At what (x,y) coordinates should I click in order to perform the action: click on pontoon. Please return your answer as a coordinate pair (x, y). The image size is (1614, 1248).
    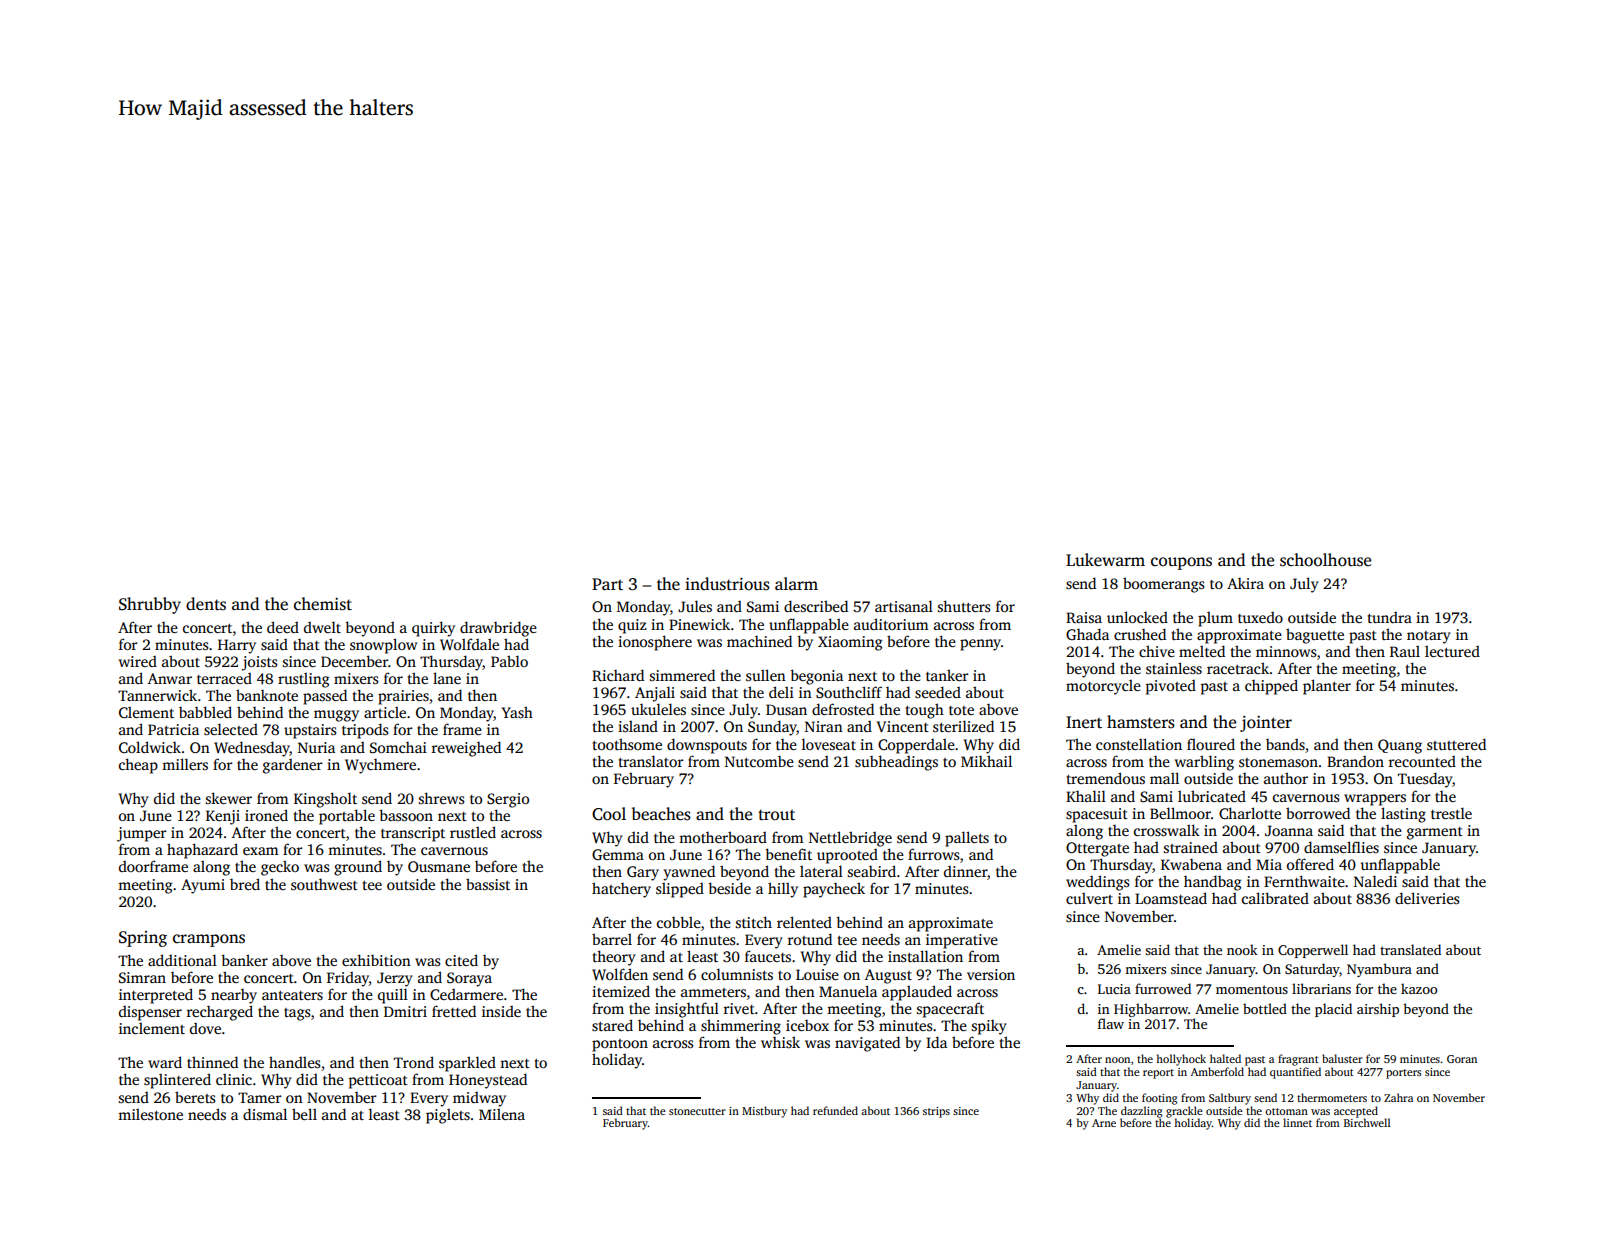
    Looking at the image, I should click on (620, 1045).
